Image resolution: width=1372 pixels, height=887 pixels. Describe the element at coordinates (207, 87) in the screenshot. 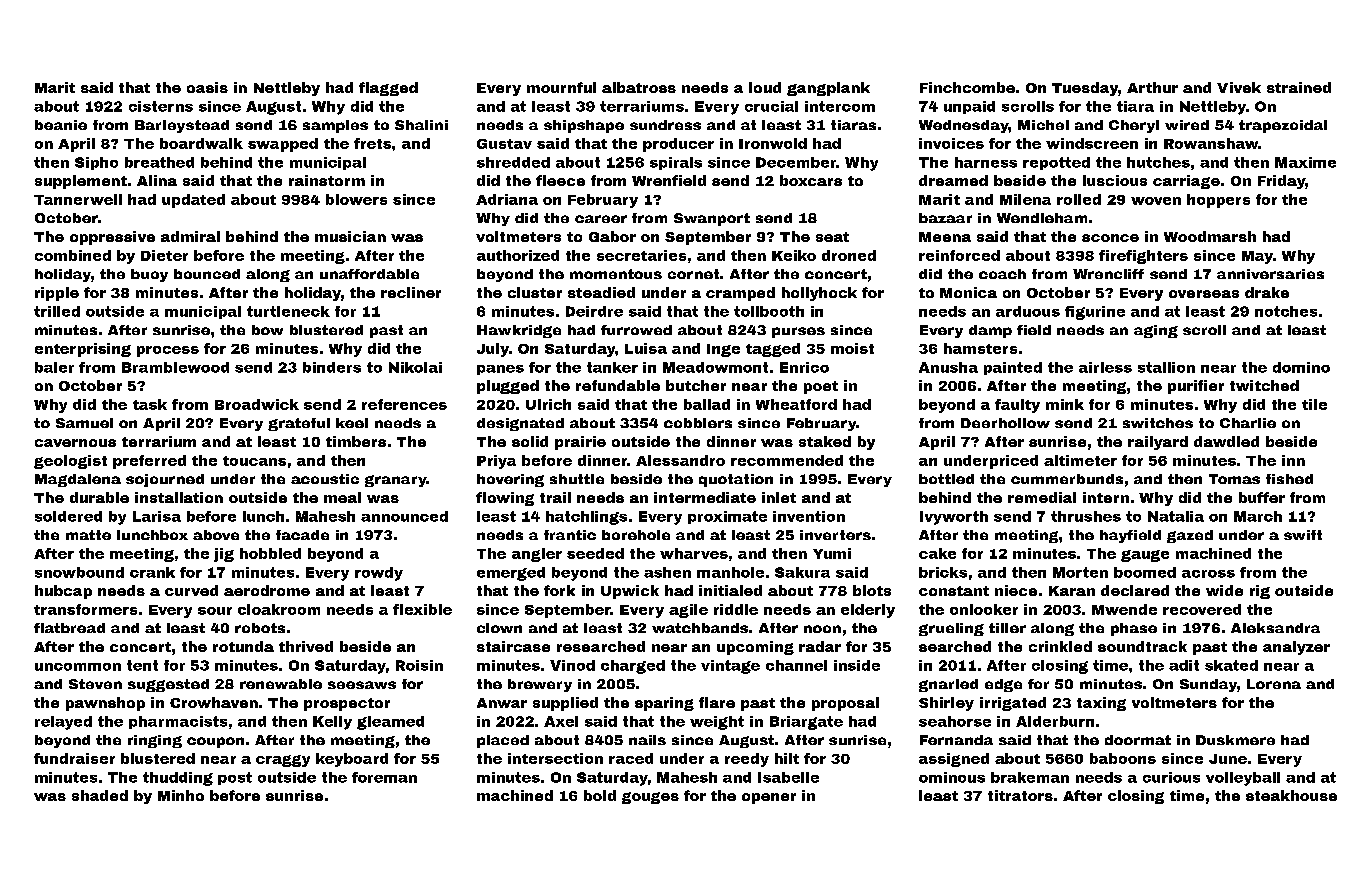

I see `oasis` at that location.
